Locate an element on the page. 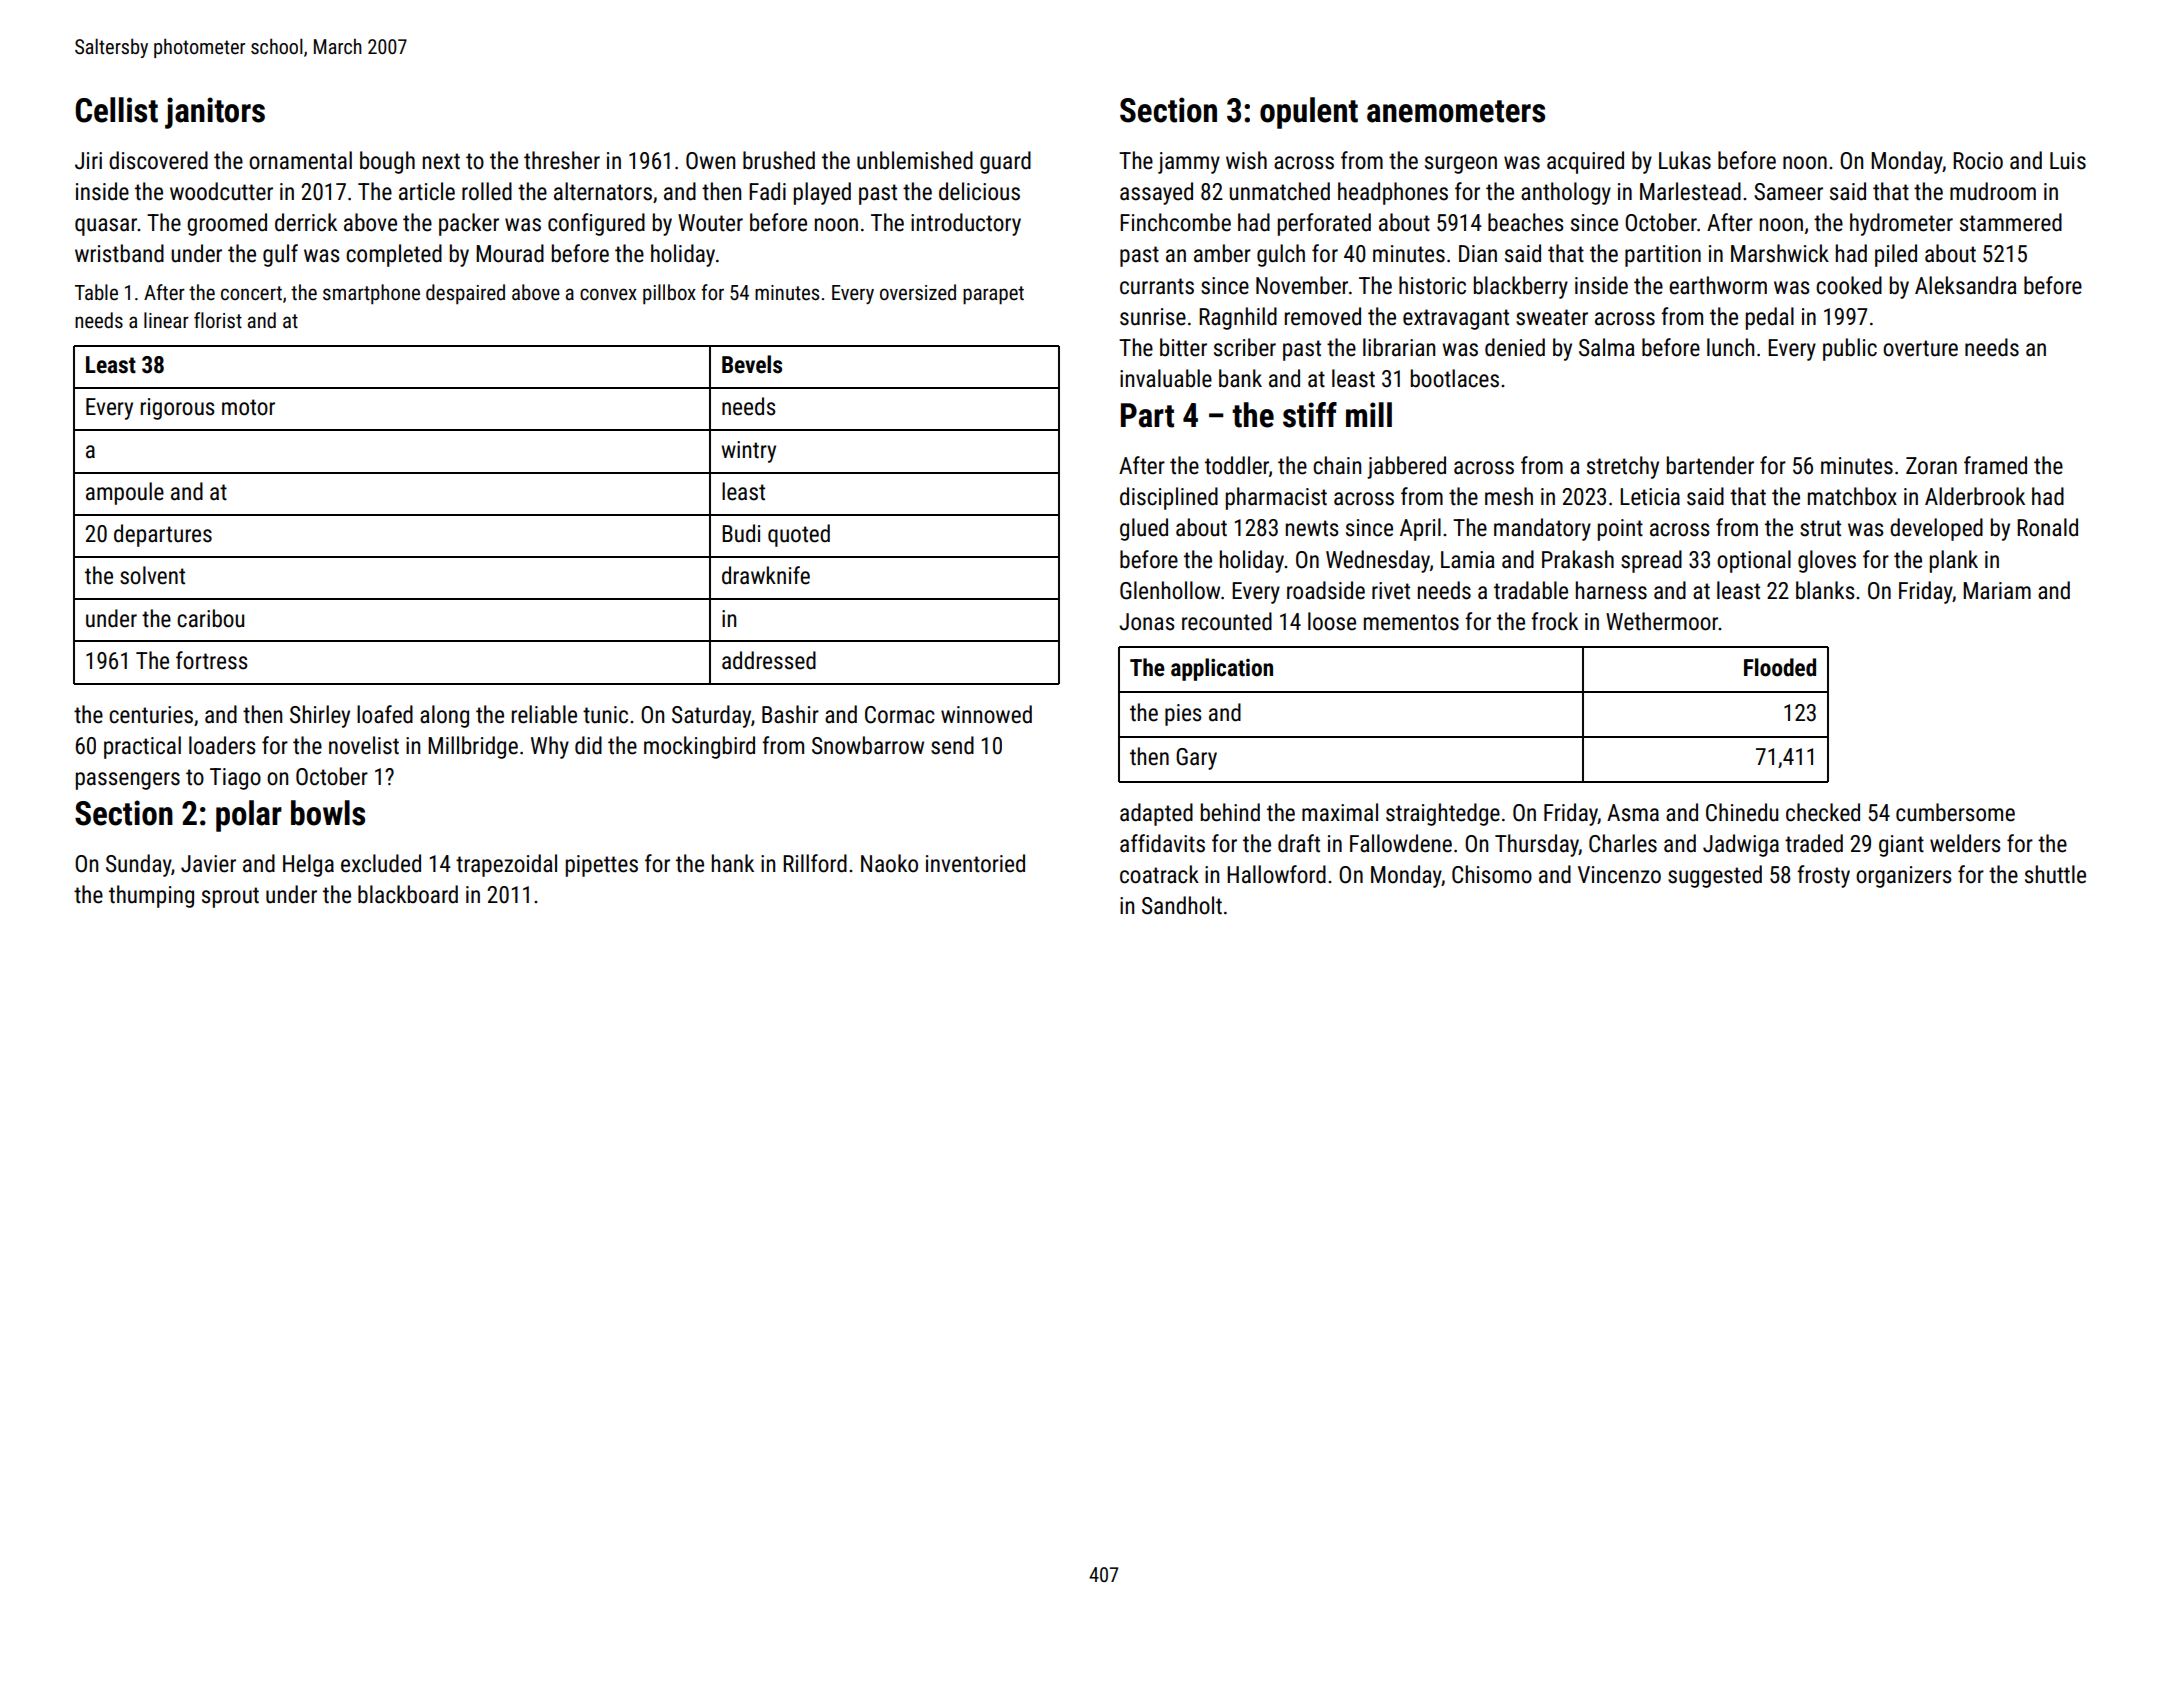  thresher is located at coordinates (562, 160).
